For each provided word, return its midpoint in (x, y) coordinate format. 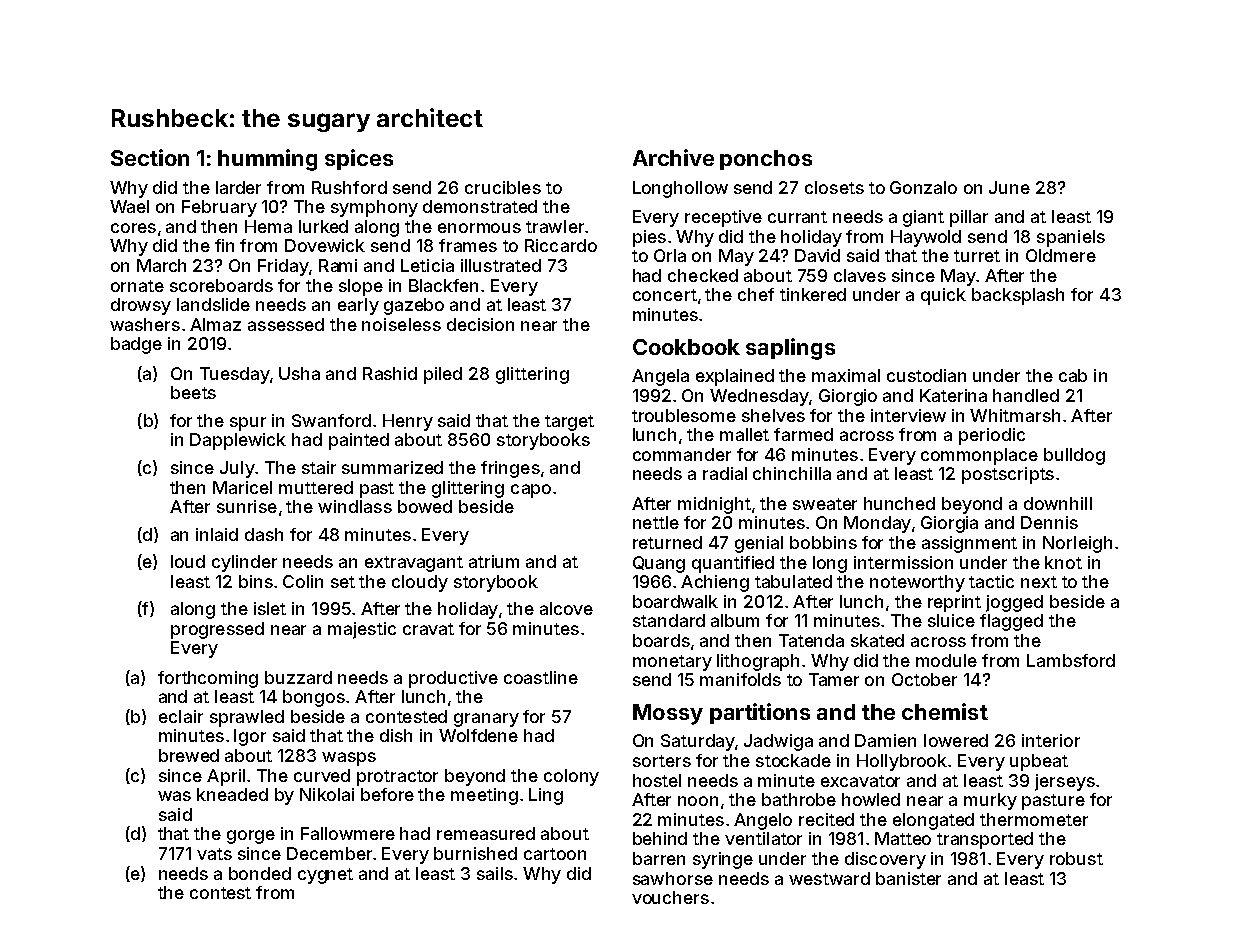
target (569, 423)
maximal (846, 375)
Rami (338, 265)
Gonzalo (923, 187)
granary (486, 720)
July (237, 469)
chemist (945, 711)
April (226, 777)
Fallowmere (348, 833)
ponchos (766, 160)
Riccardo (561, 245)
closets (834, 187)
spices (359, 159)
